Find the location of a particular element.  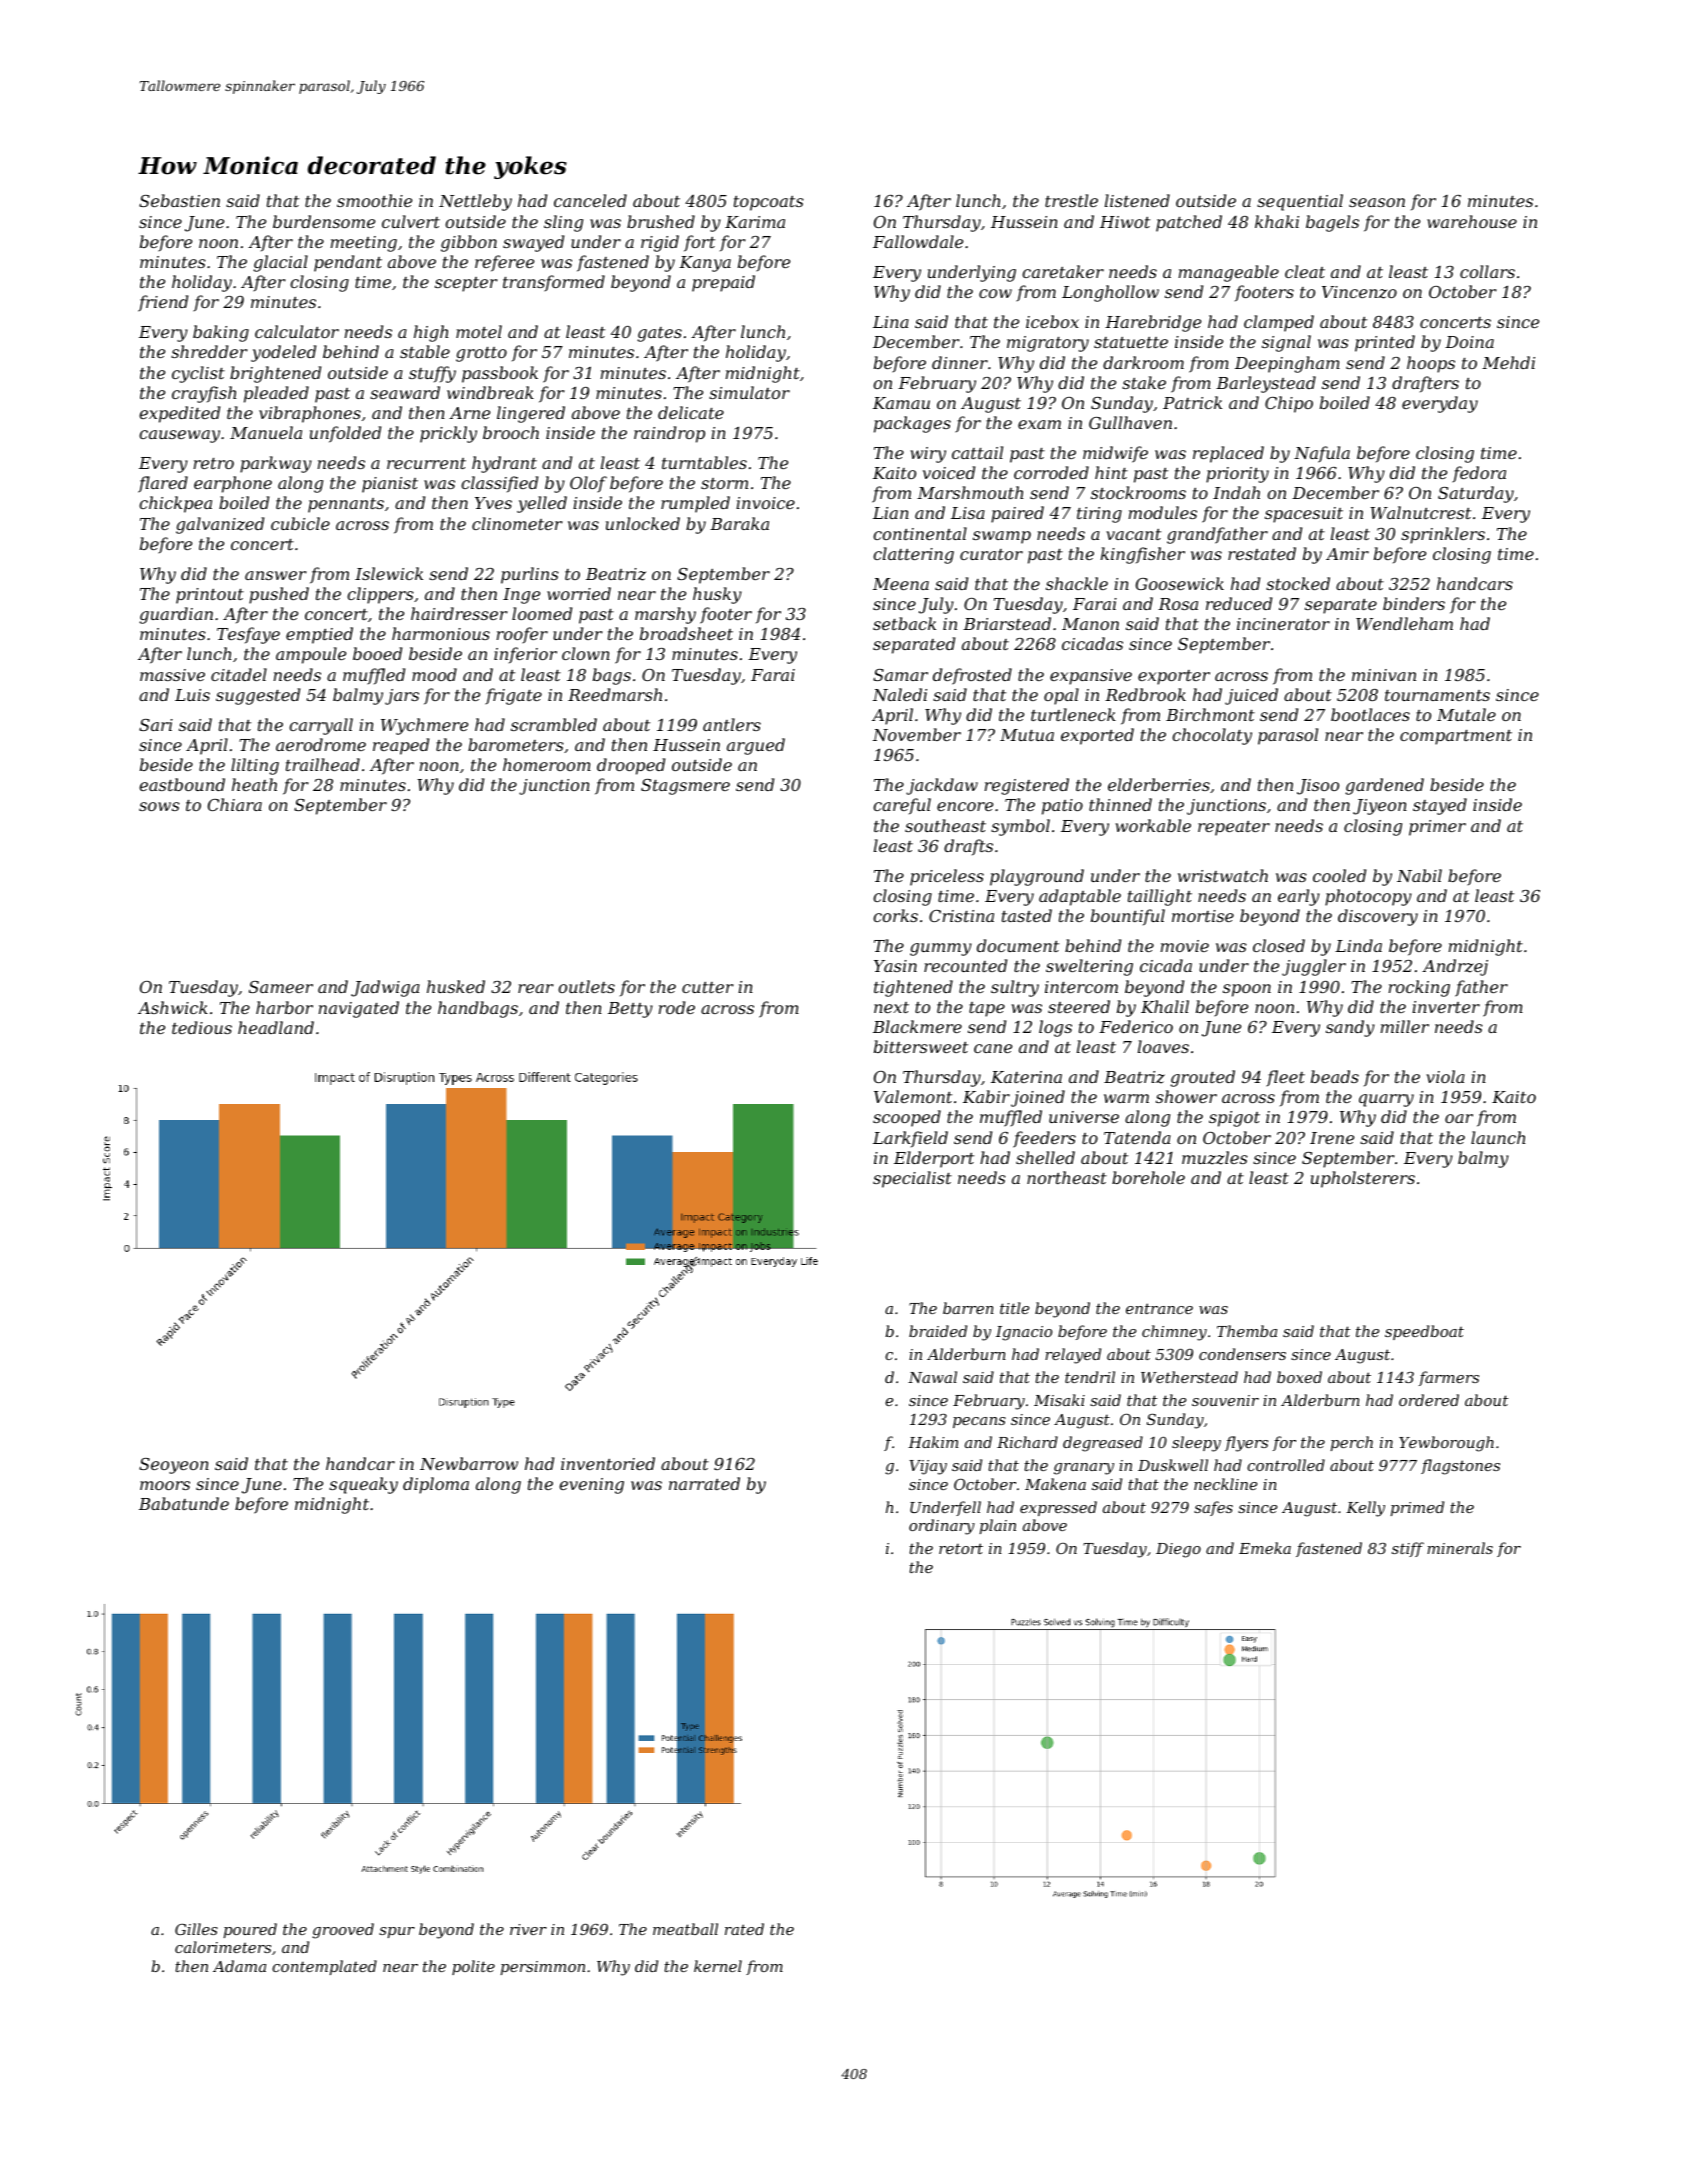

tedious is located at coordinates (202, 1027).
